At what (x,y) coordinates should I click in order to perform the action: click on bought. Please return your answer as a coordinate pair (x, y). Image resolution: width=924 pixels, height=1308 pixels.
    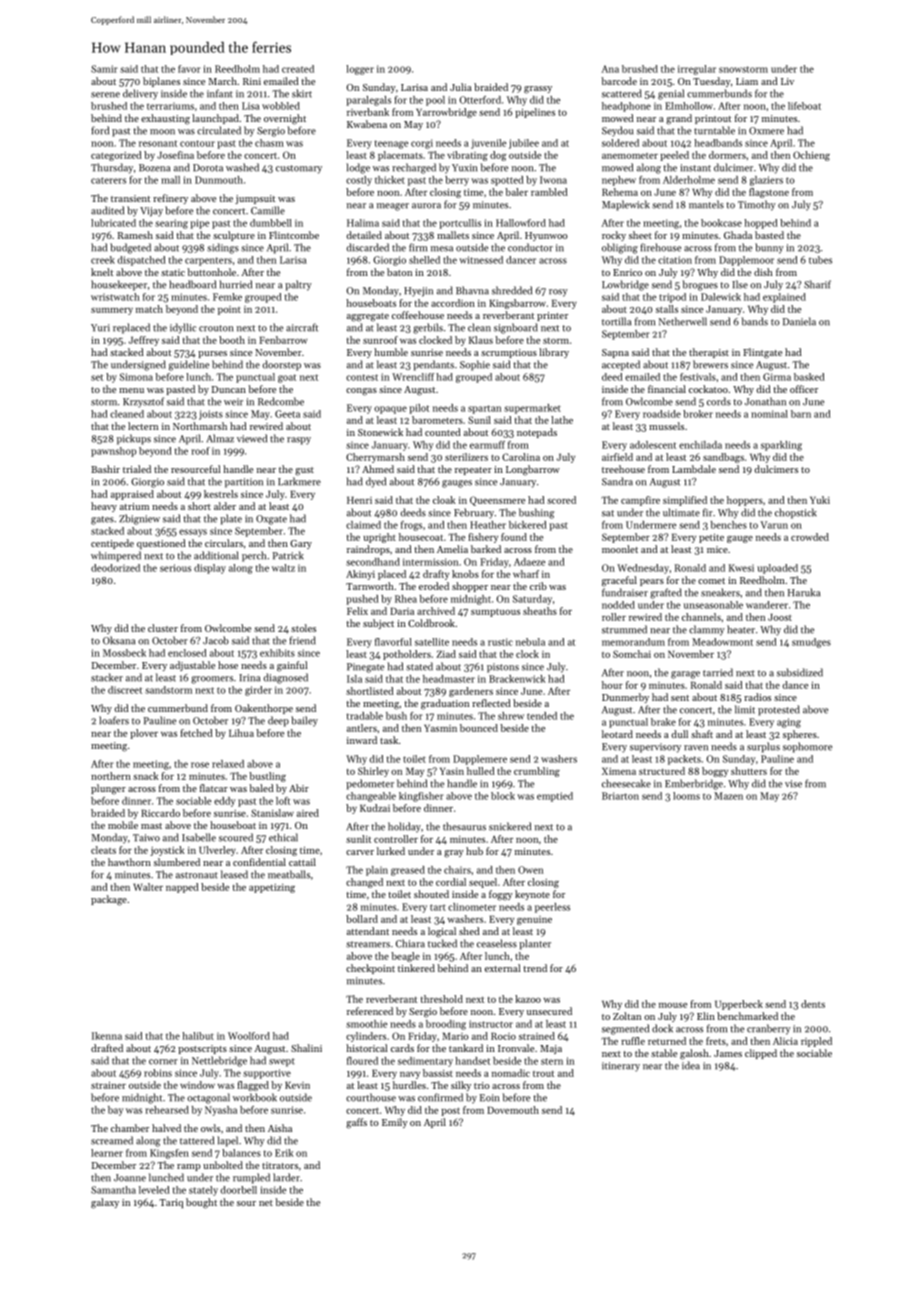
    Looking at the image, I should click on (201, 1203).
